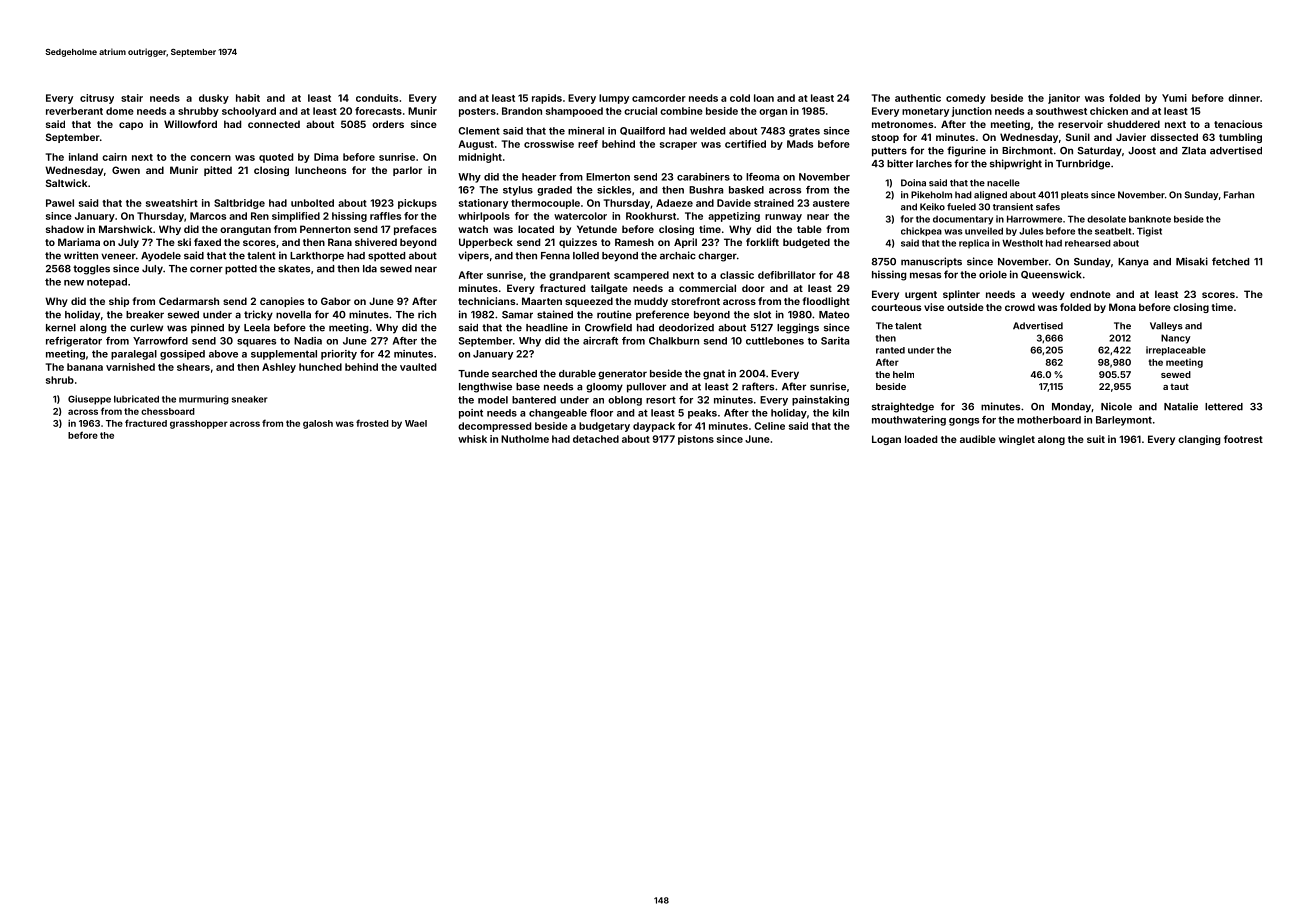 The image size is (1308, 924). Describe the element at coordinates (248, 98) in the page. I see `habit` at that location.
